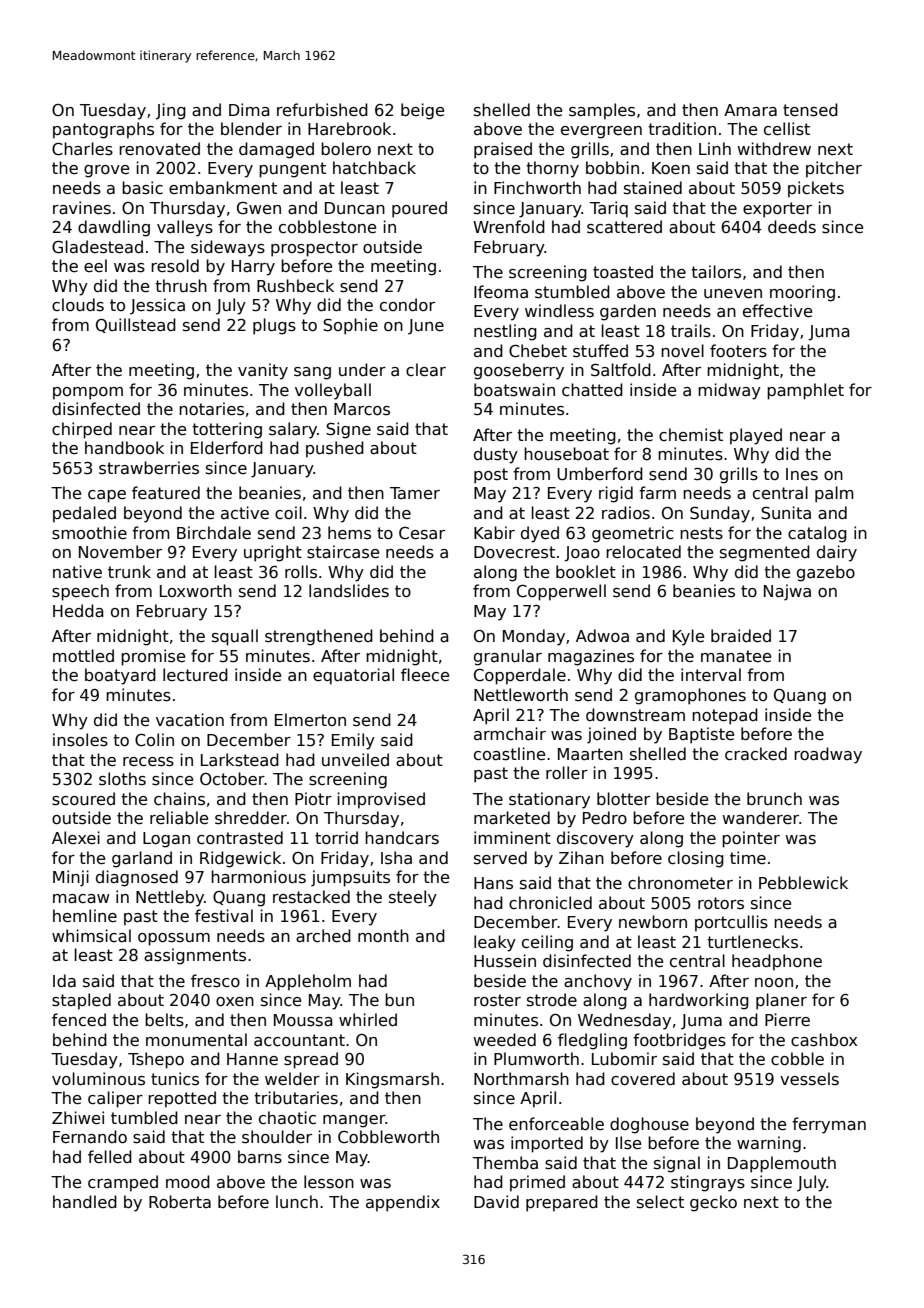  What do you see at coordinates (251, 818) in the page?
I see `shredder` at bounding box center [251, 818].
